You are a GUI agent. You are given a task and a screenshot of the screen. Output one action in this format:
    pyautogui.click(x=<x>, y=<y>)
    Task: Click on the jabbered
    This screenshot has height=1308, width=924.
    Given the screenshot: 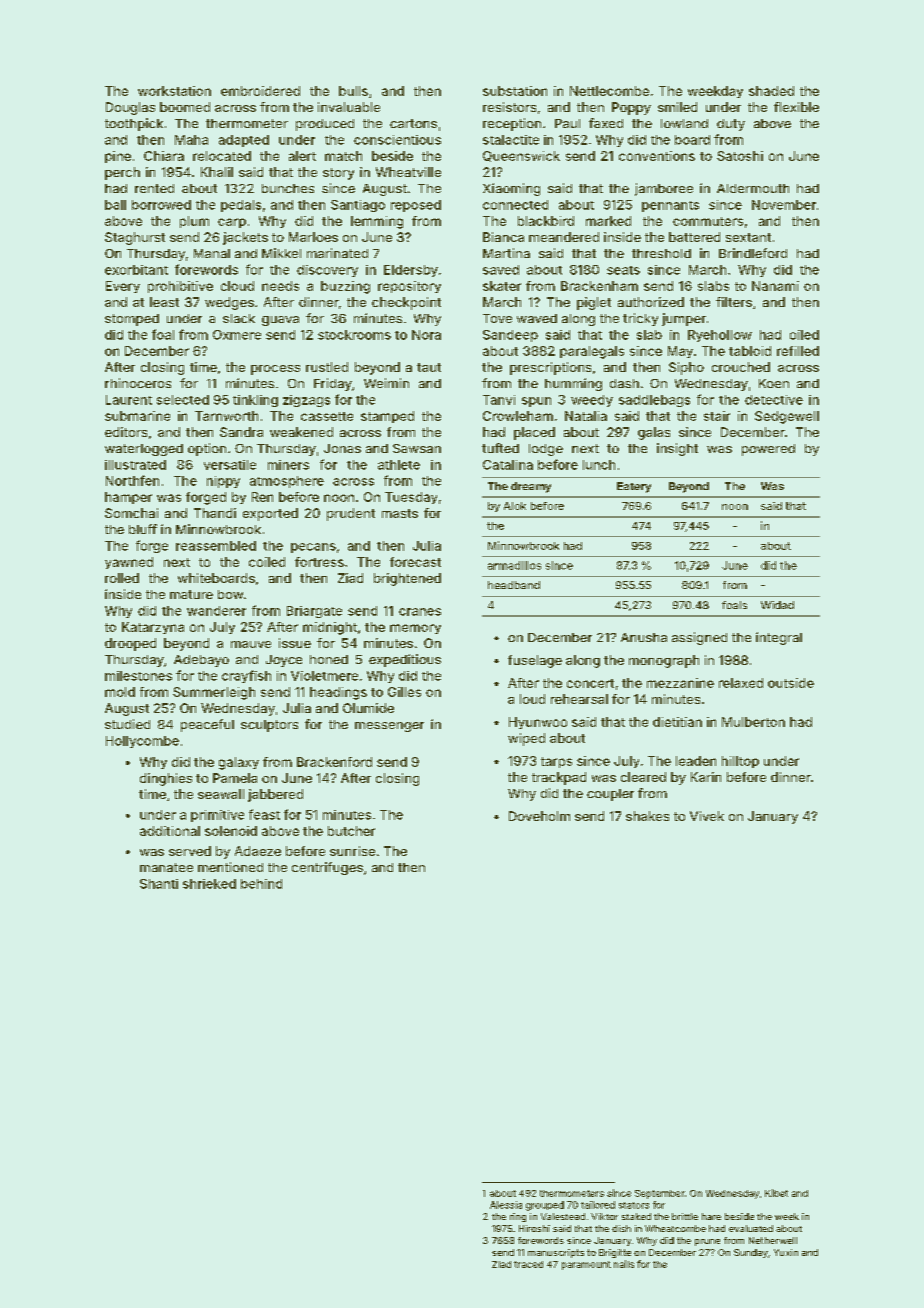 What is the action you would take?
    pyautogui.click(x=275, y=795)
